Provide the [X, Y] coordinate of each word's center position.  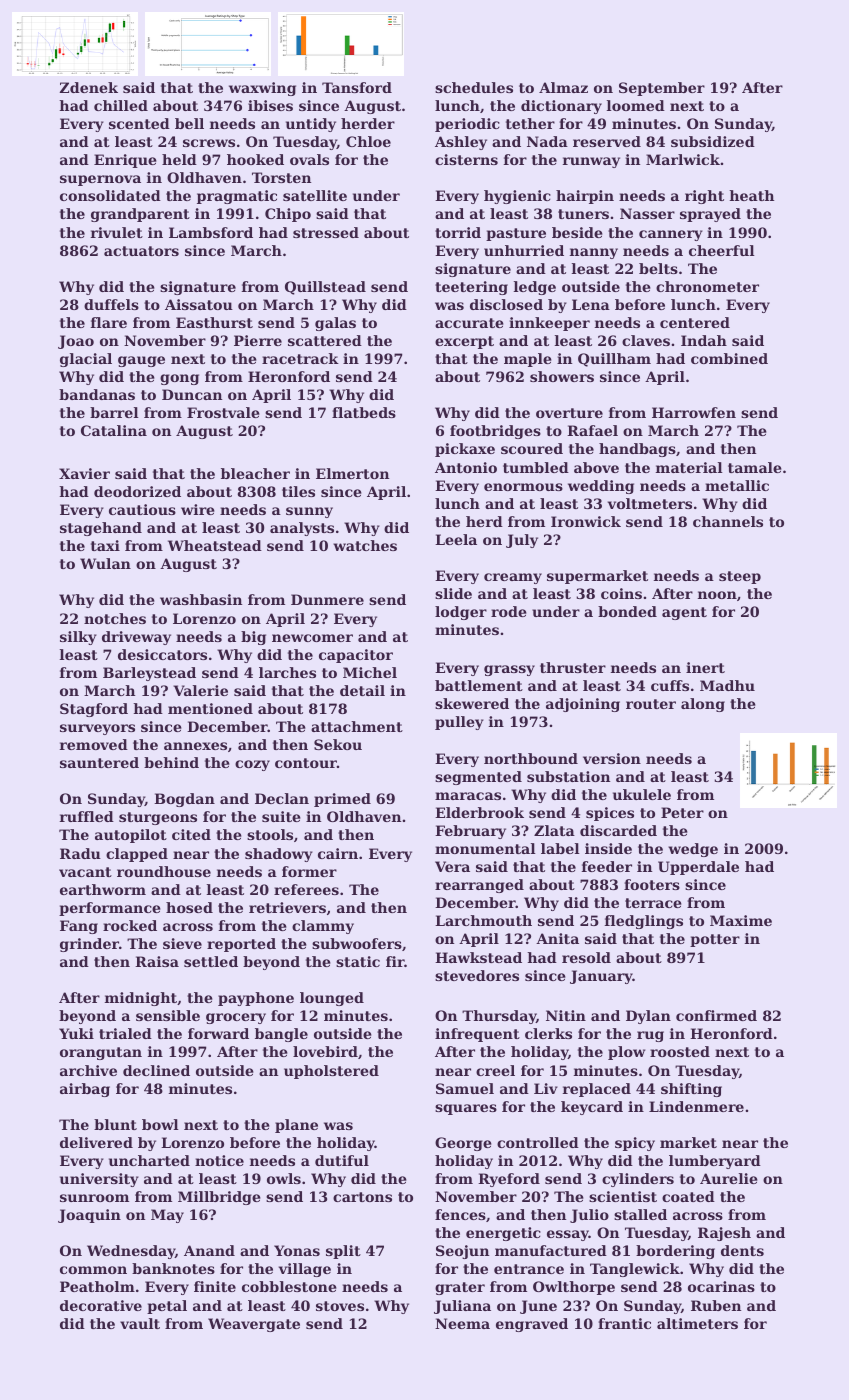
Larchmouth [483, 920]
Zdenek [89, 87]
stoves [340, 1306]
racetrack [300, 358]
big [253, 638]
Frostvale [223, 412]
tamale [755, 467]
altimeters [697, 1323]
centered [695, 322]
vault [140, 1323]
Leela [456, 539]
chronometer [707, 286]
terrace [653, 903]
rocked [130, 925]
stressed [326, 232]
